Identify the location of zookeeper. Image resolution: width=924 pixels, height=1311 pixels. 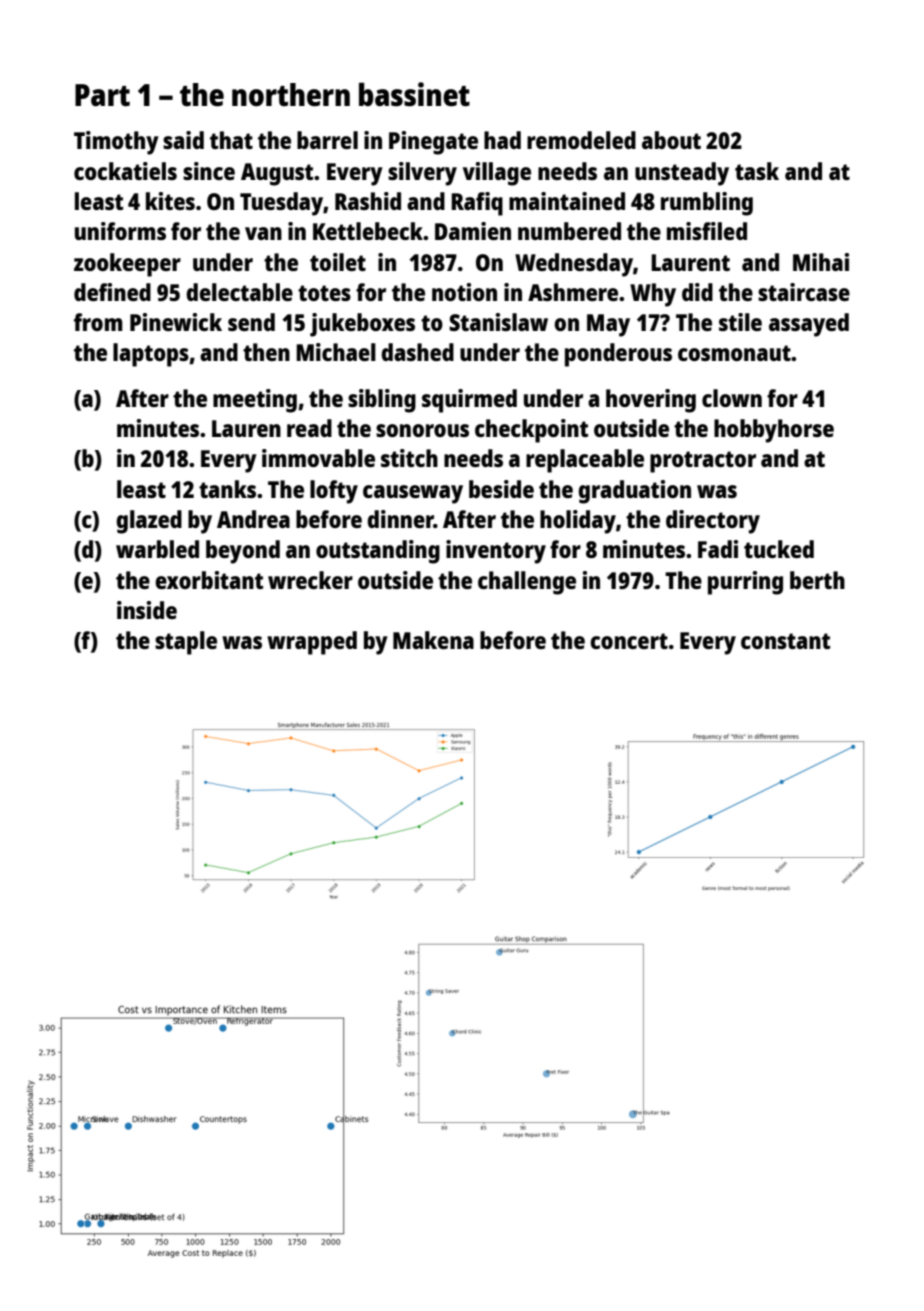
(127, 265).
